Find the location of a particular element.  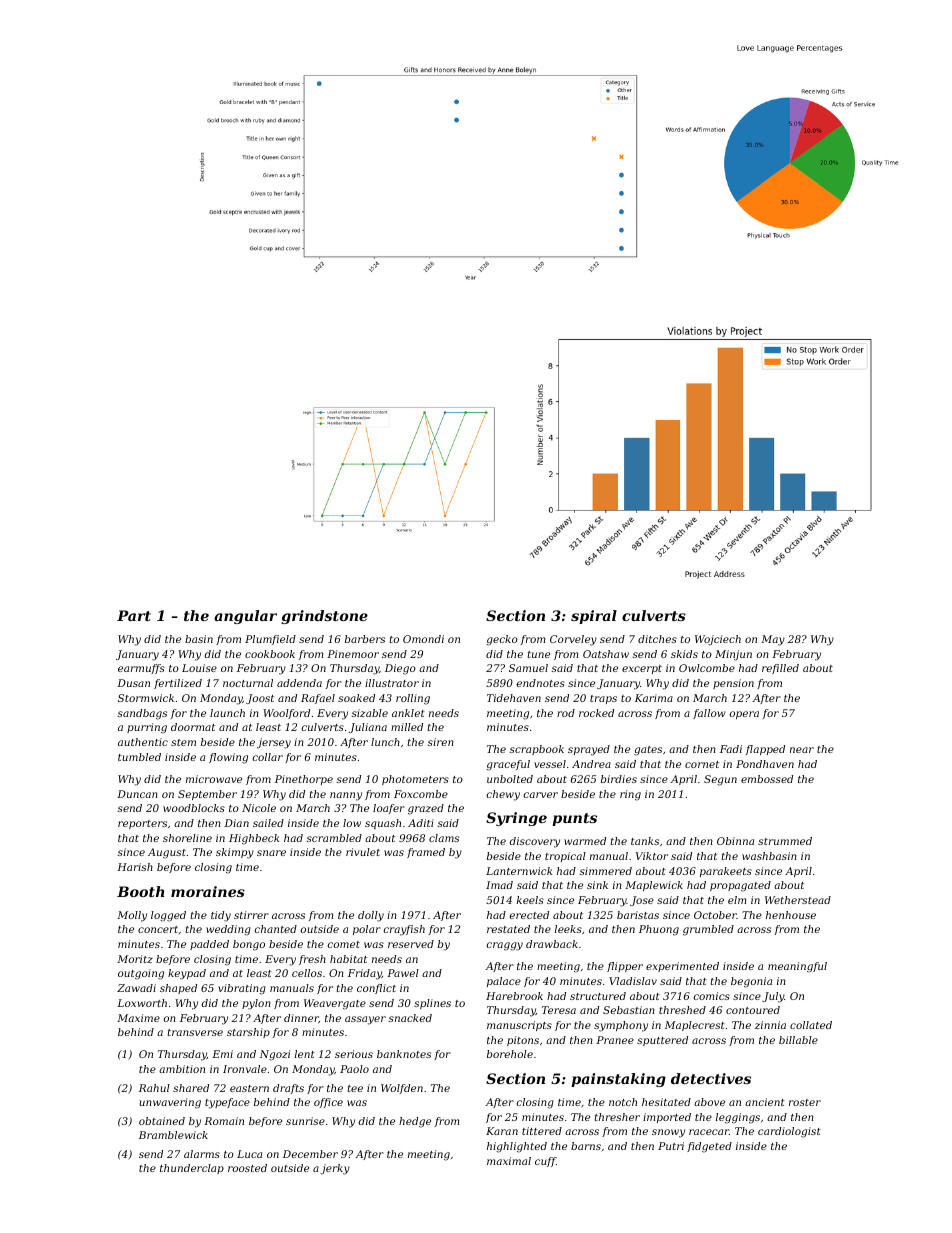

woodblocks is located at coordinates (194, 808).
